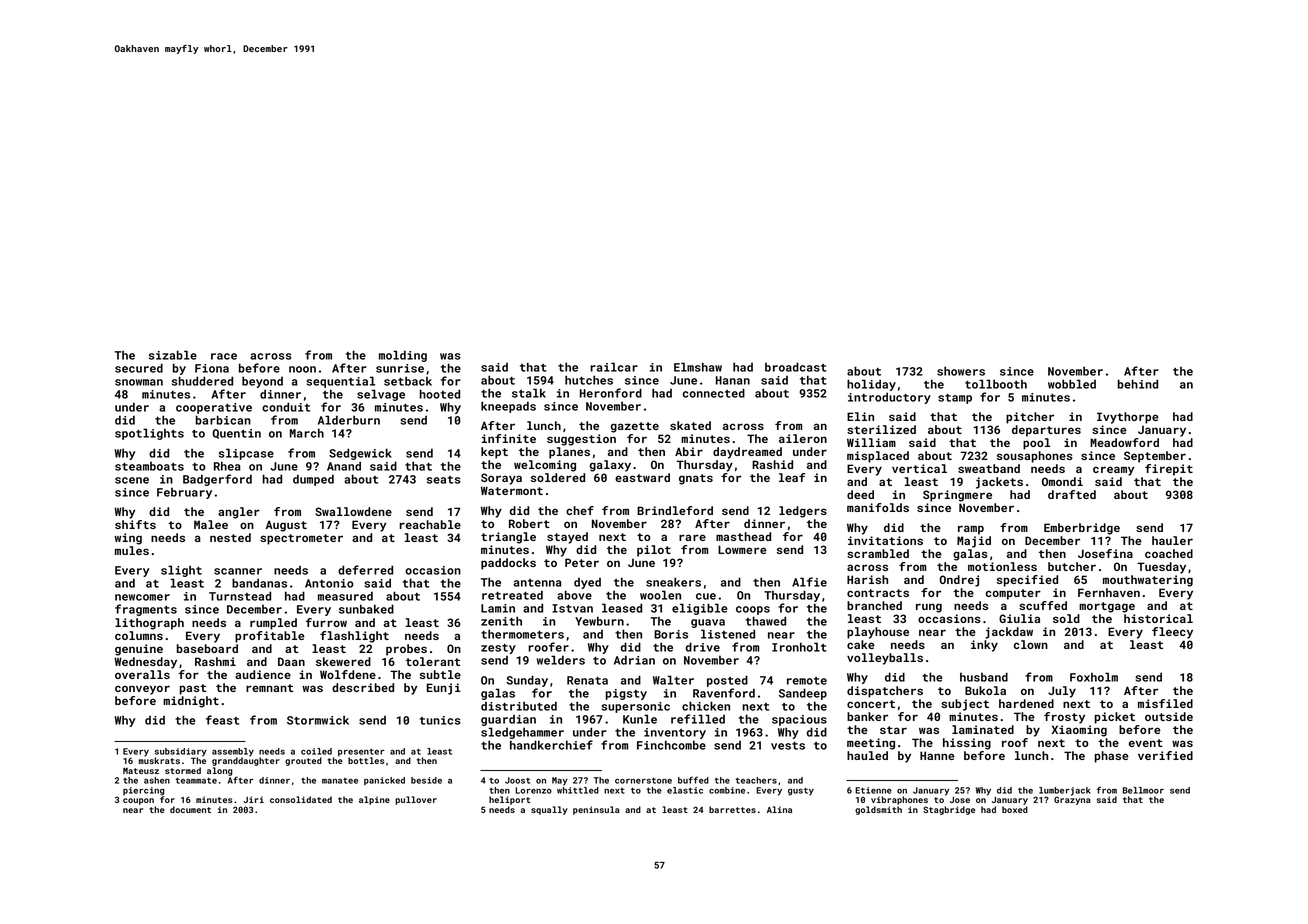 This image has height=924, width=1308. Describe the element at coordinates (149, 466) in the image. I see `steamboats` at that location.
